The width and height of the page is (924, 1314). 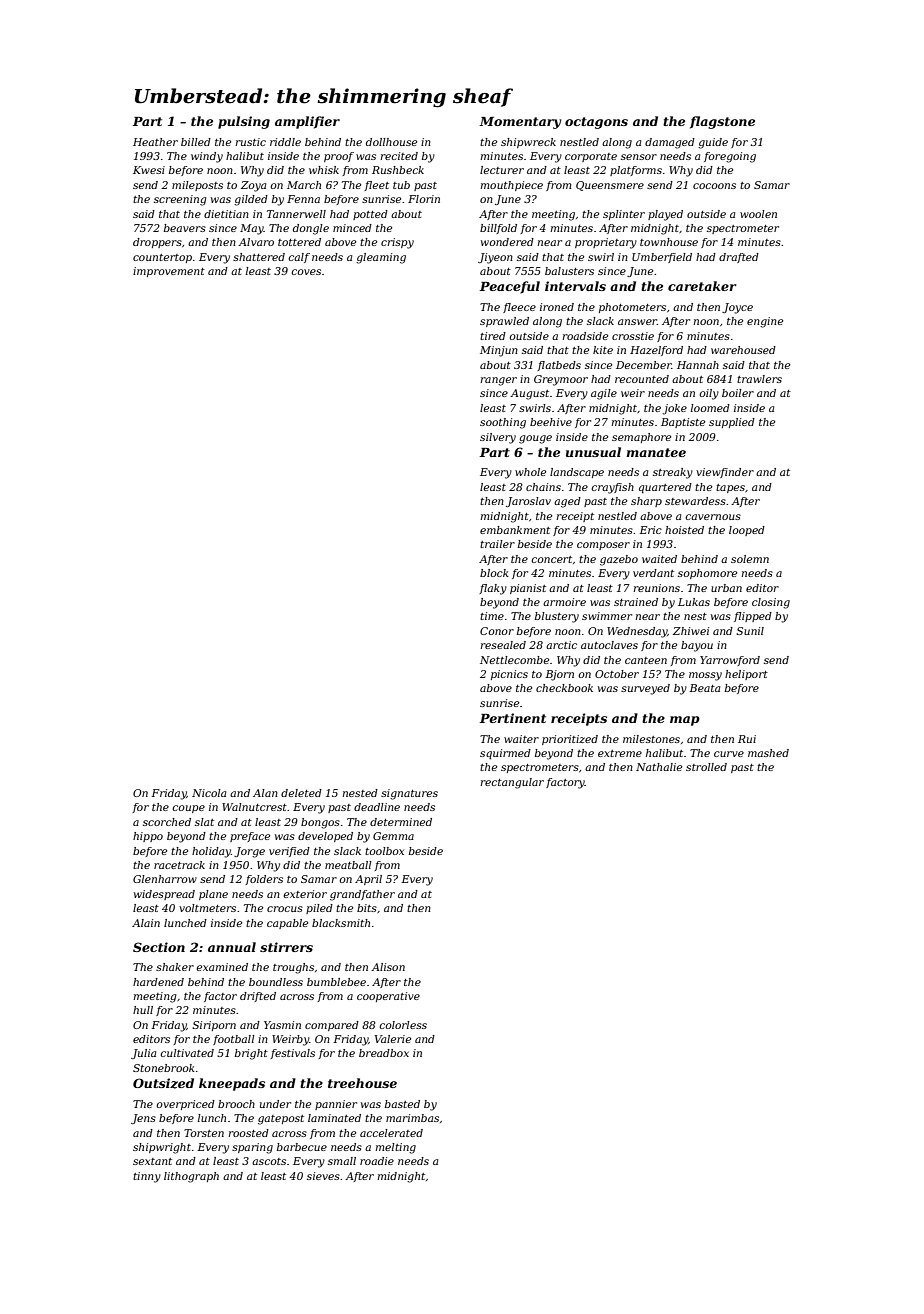 What do you see at coordinates (395, 1148) in the page?
I see `melting` at bounding box center [395, 1148].
